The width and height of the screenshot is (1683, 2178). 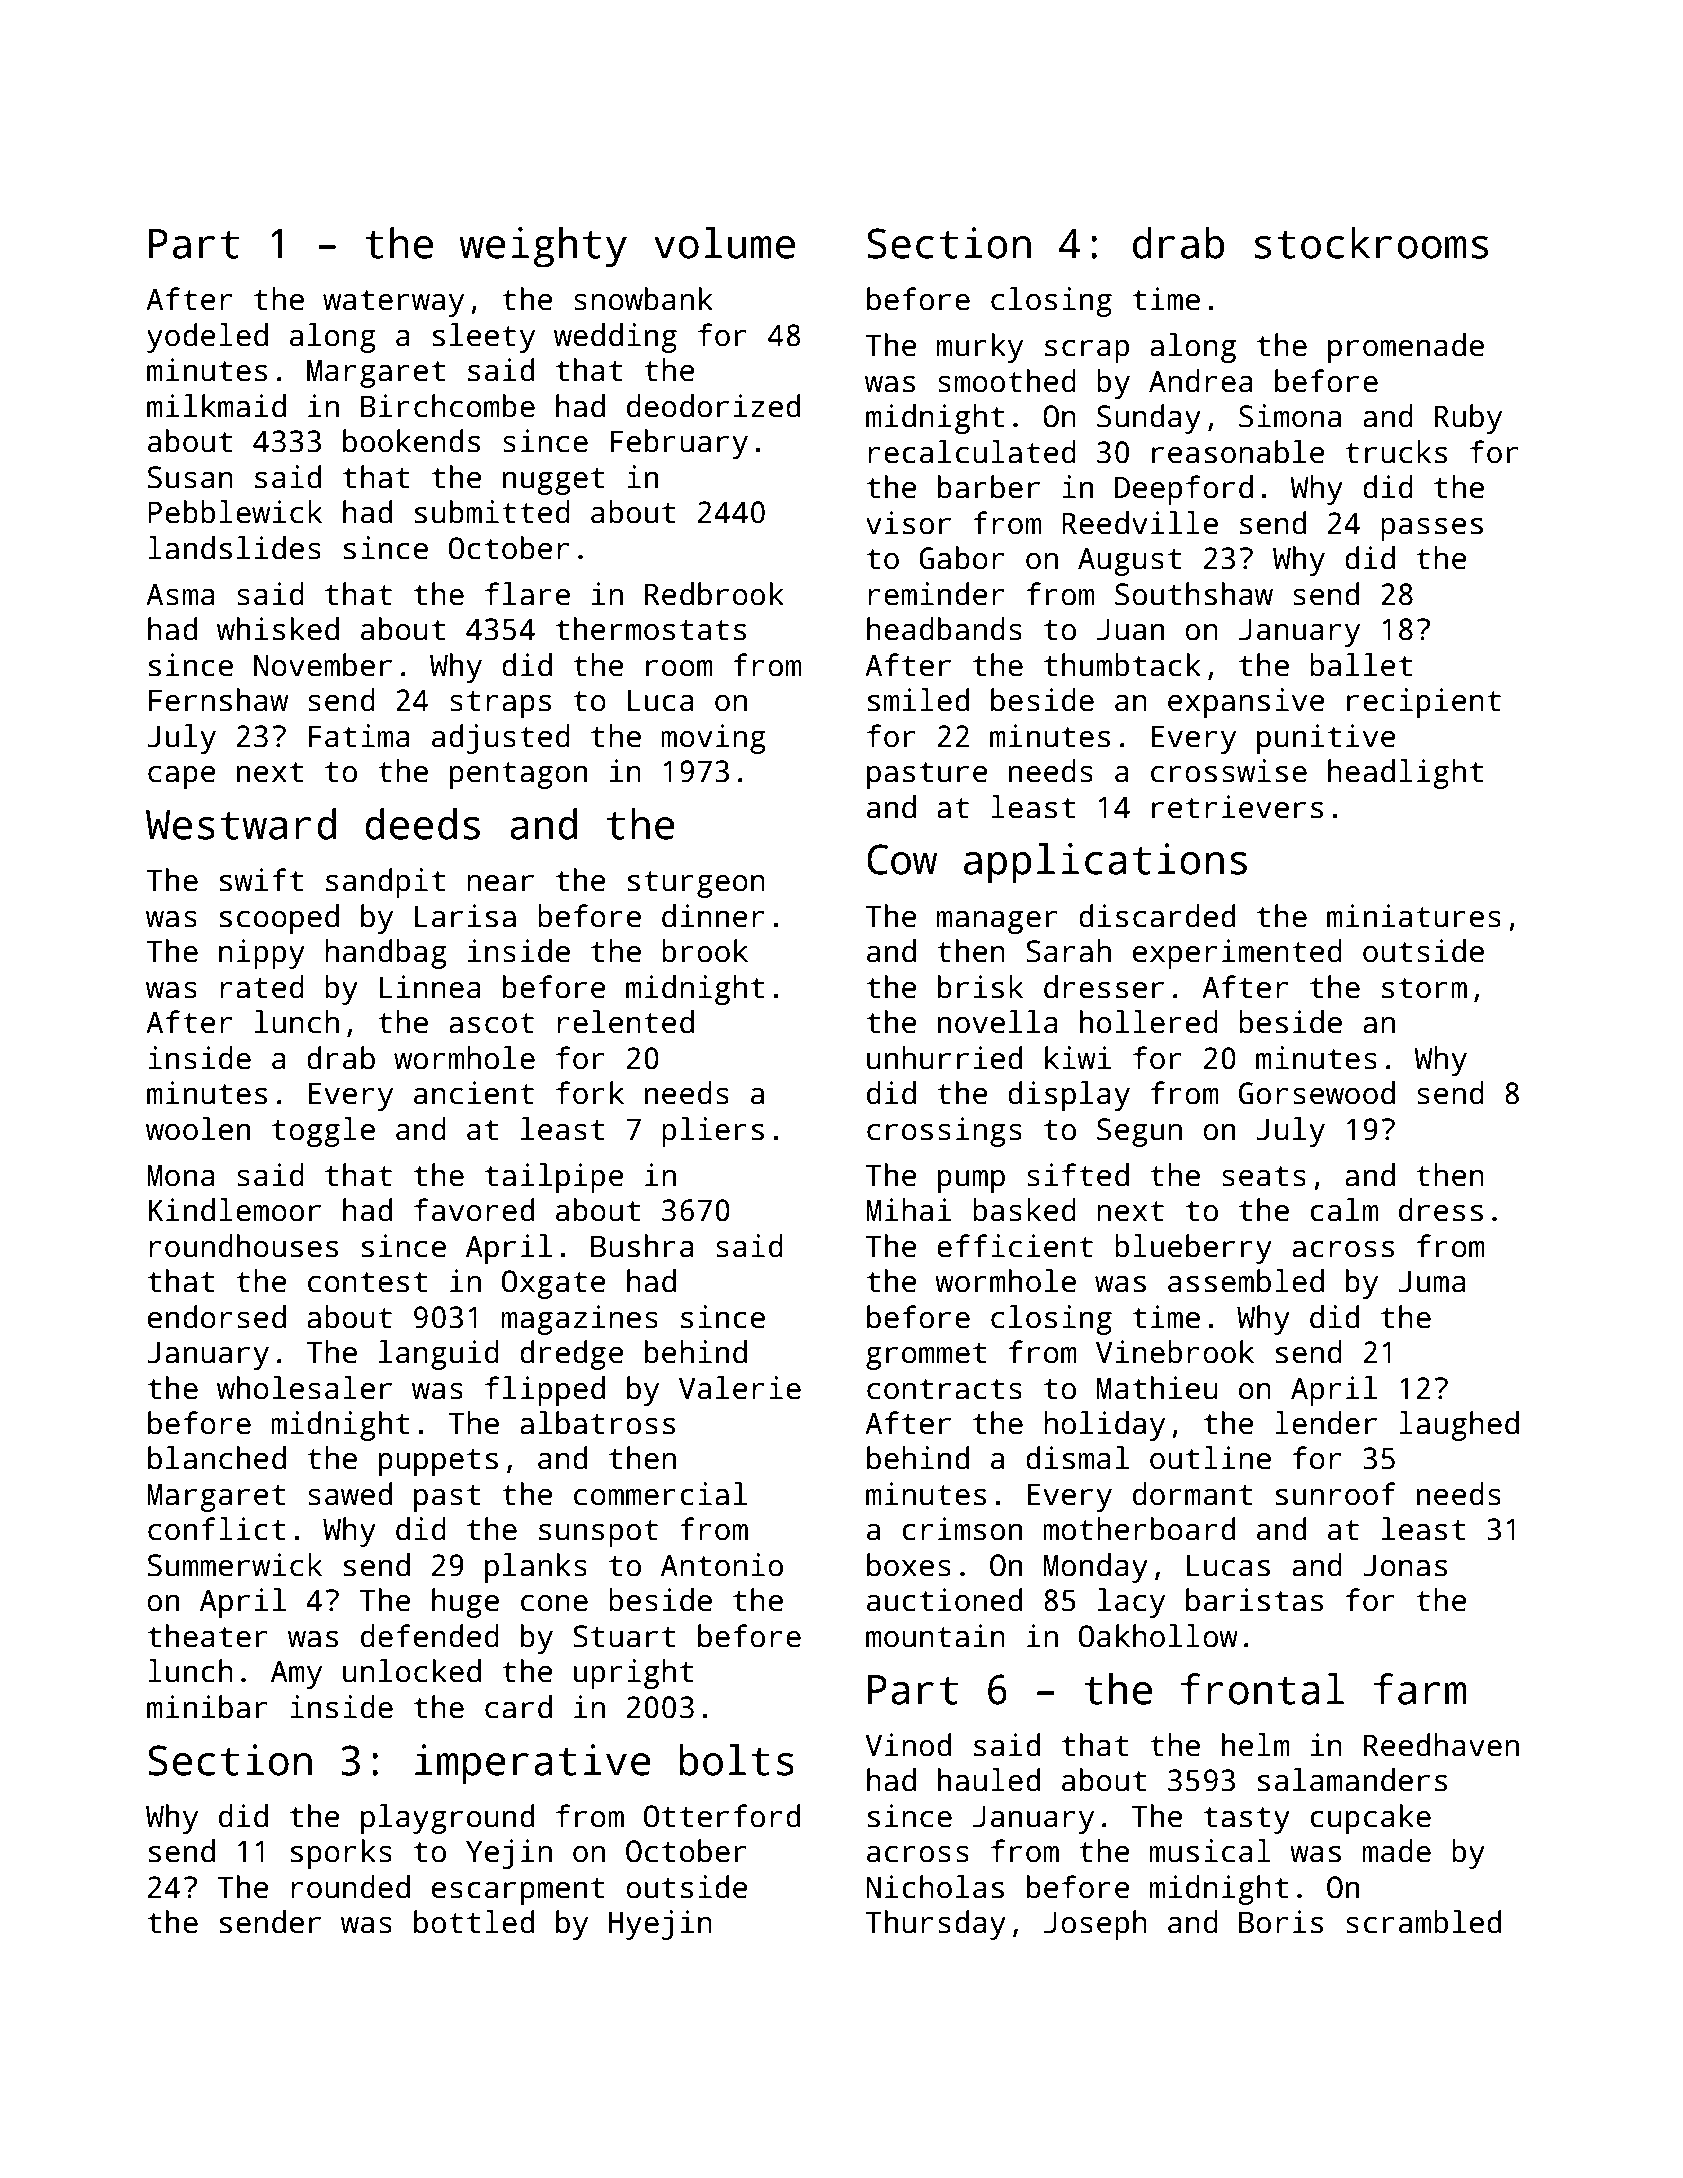 I want to click on favored, so click(x=474, y=1210).
